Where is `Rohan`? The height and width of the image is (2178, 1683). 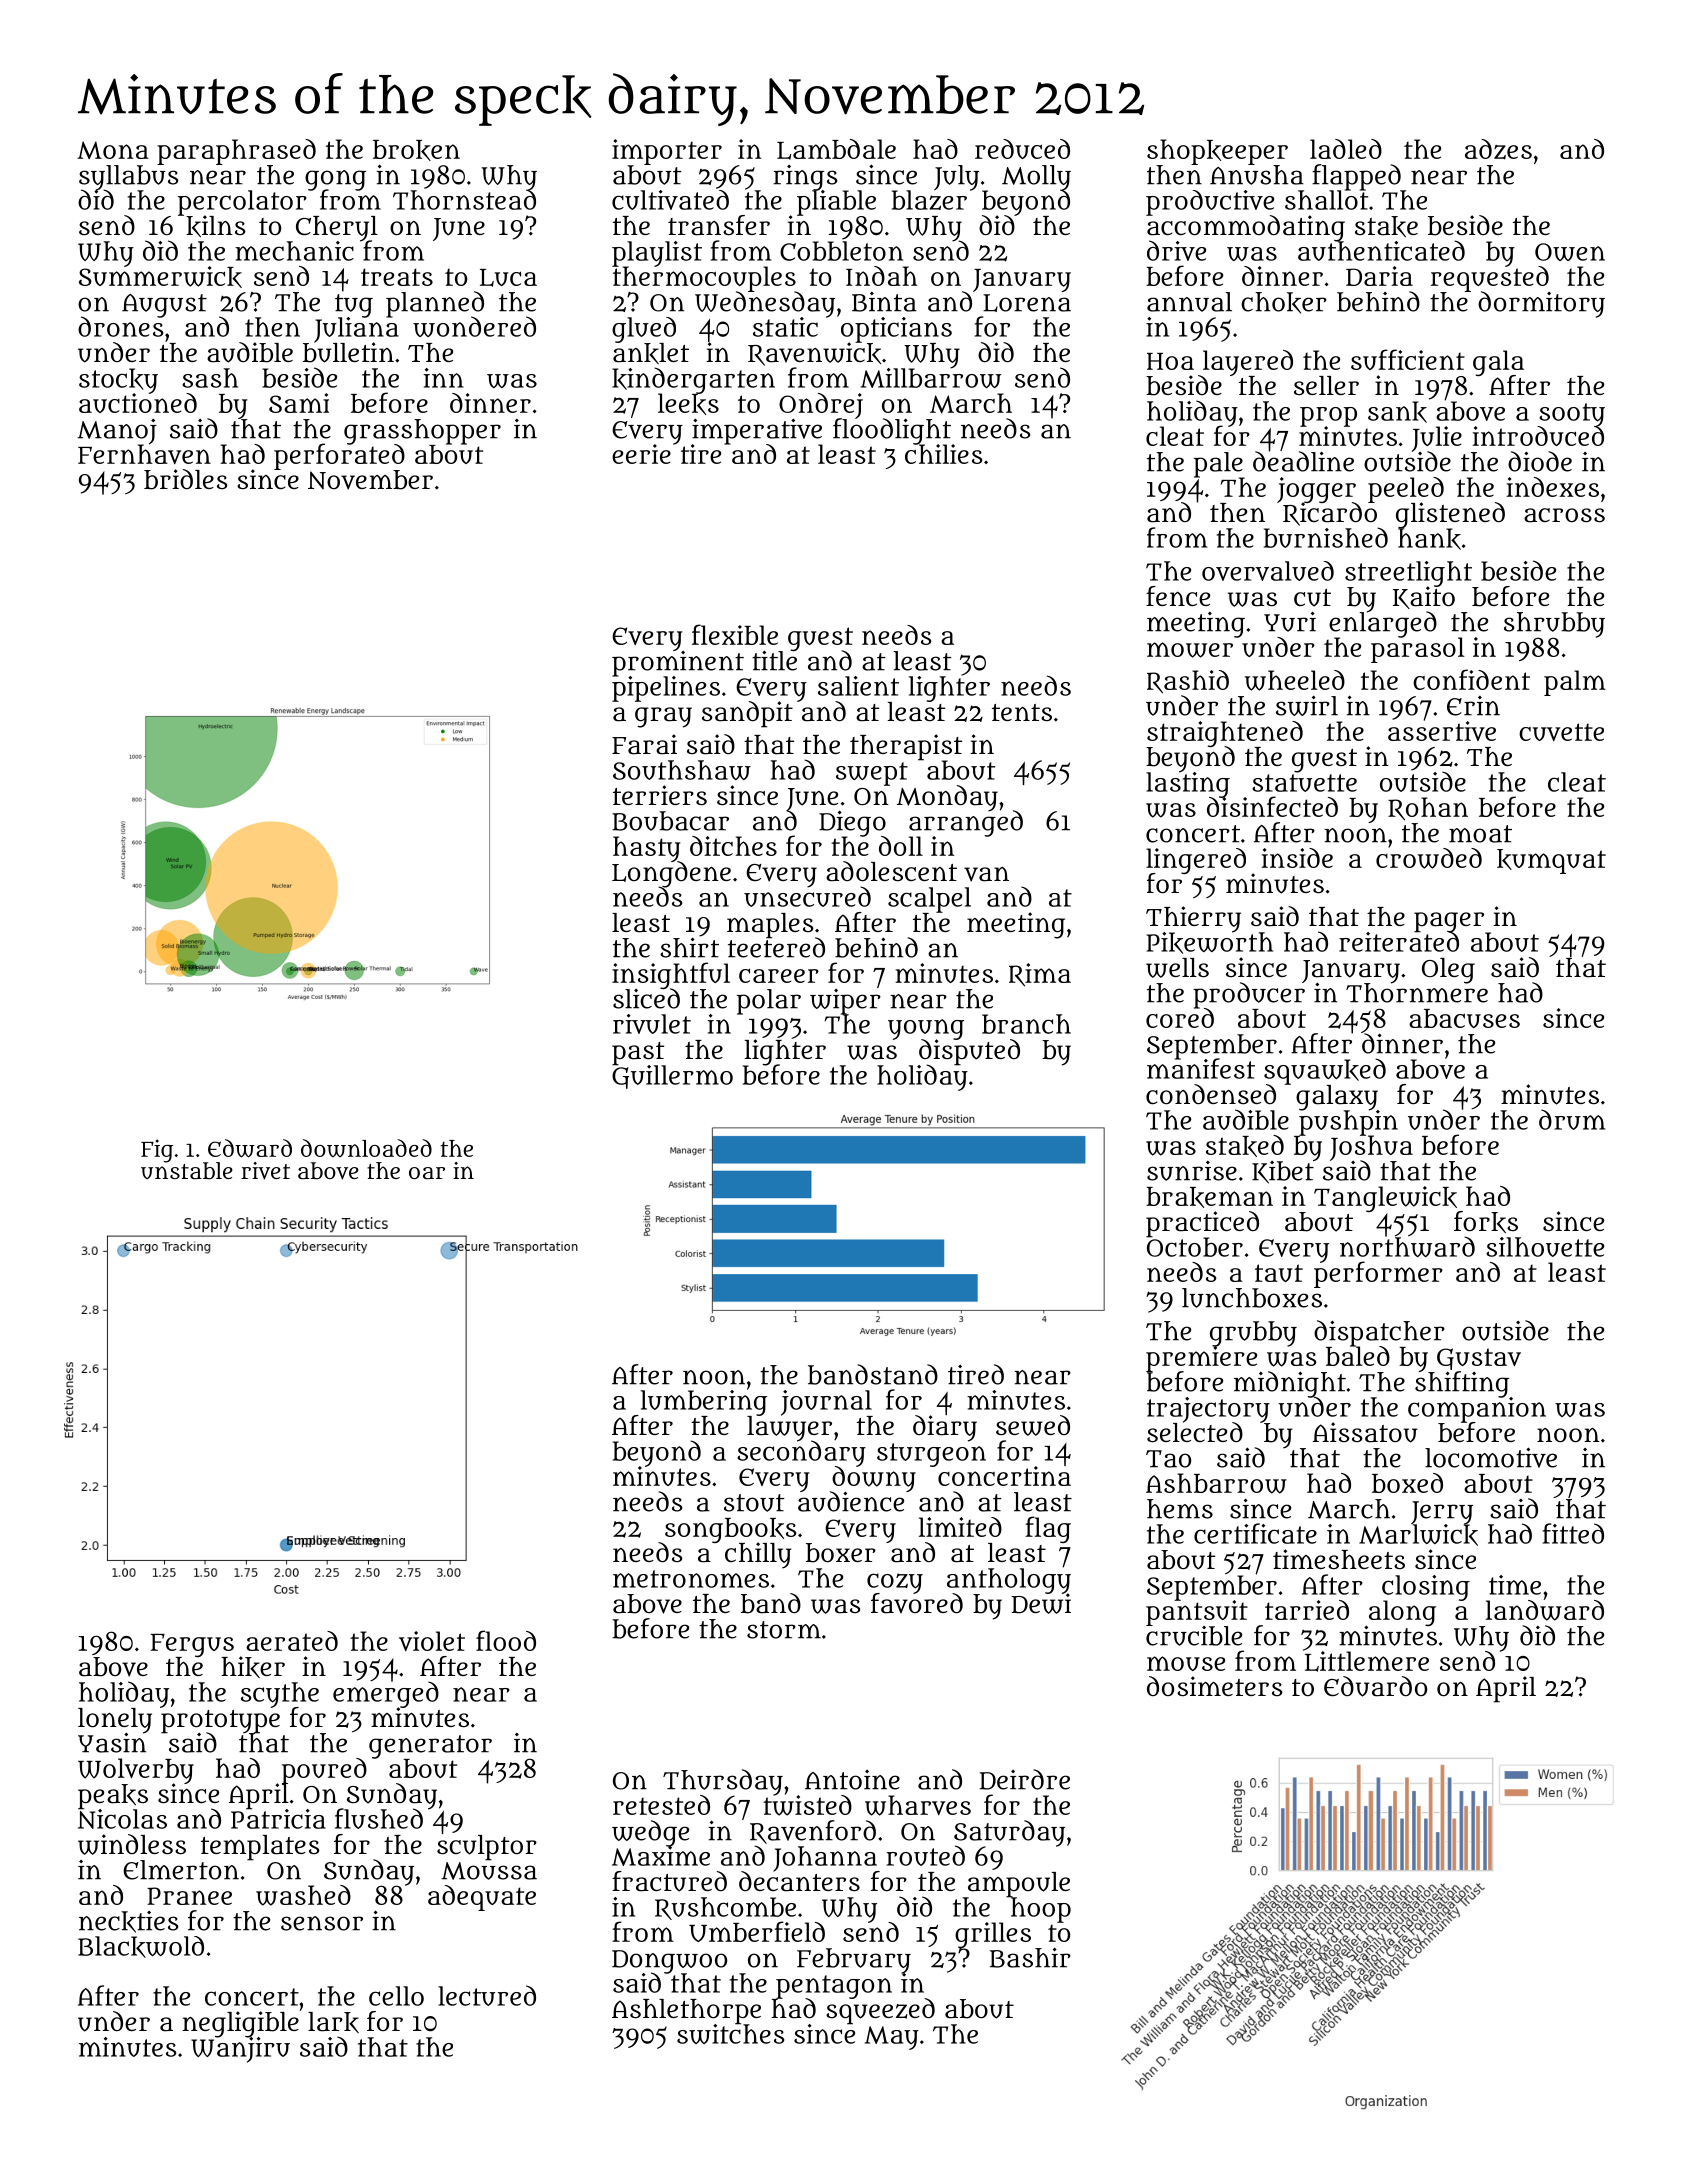 Rohan is located at coordinates (1428, 809).
